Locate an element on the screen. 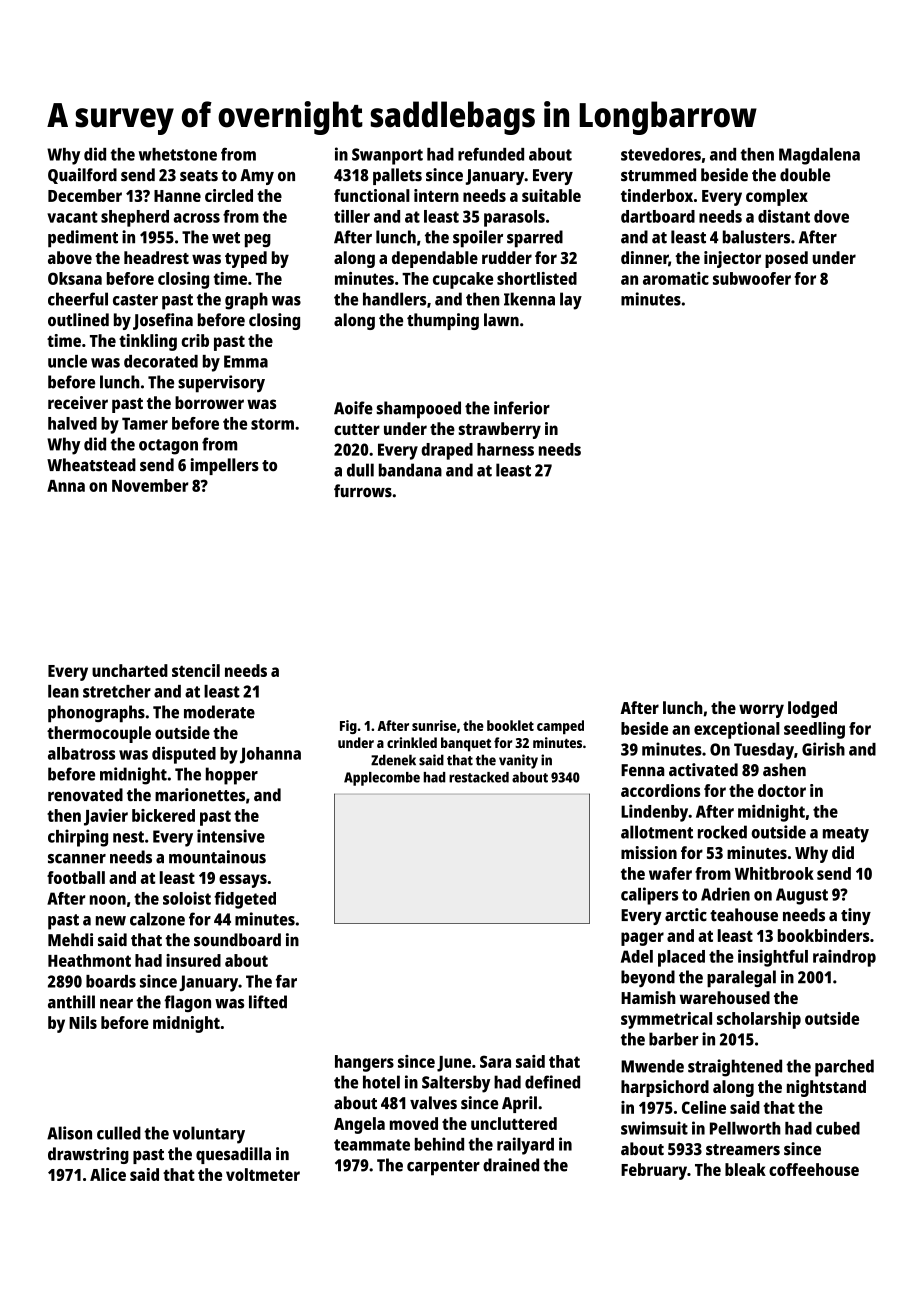  Alison is located at coordinates (69, 1133).
